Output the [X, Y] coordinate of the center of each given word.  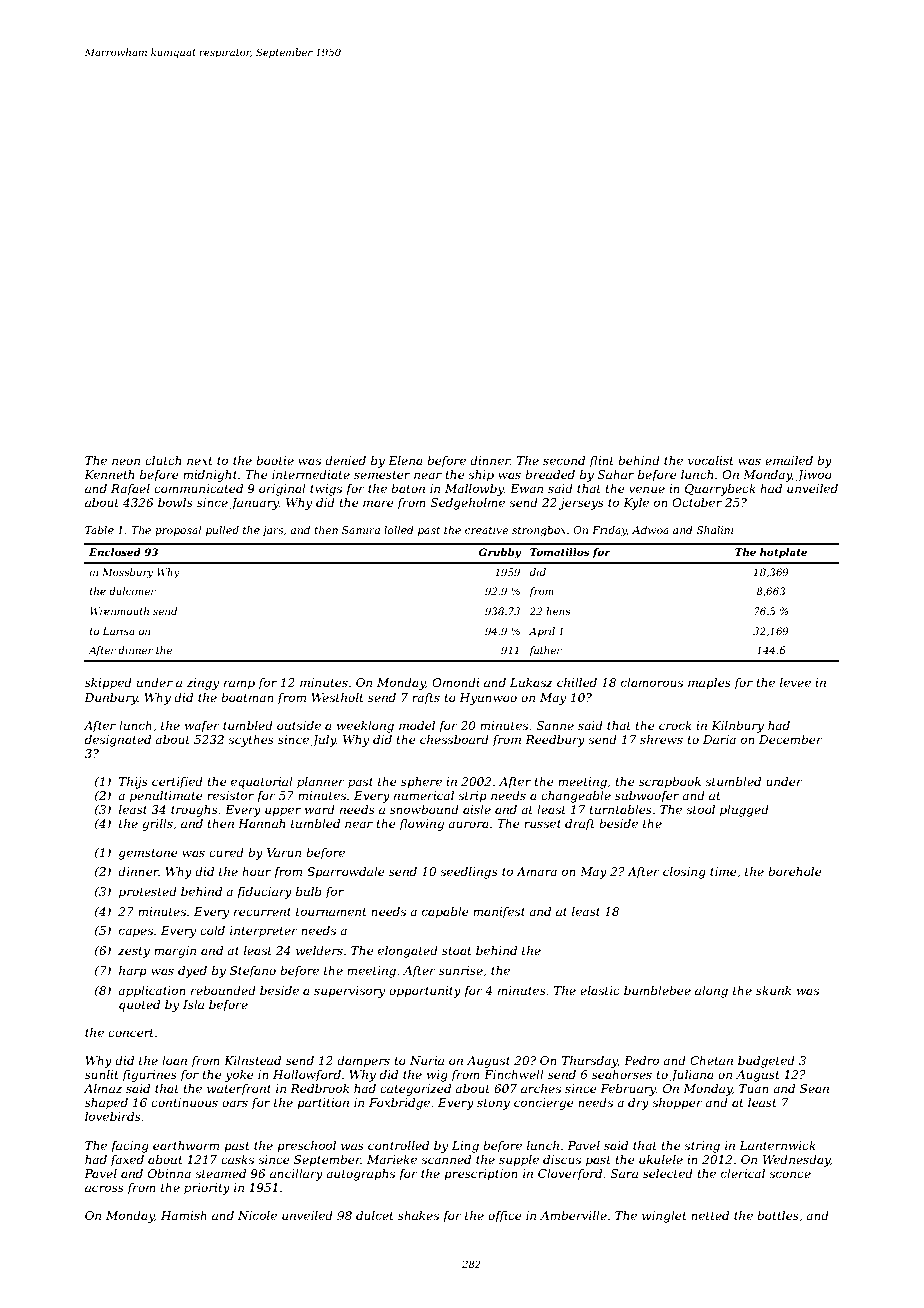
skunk [773, 990]
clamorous [652, 682]
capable [445, 913]
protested [148, 893]
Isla [193, 1004]
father [545, 651]
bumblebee [657, 990]
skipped [108, 684]
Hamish [184, 1215]
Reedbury [555, 741]
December [791, 739]
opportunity [425, 992]
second [564, 460]
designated [118, 741]
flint [601, 462]
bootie [275, 460]
